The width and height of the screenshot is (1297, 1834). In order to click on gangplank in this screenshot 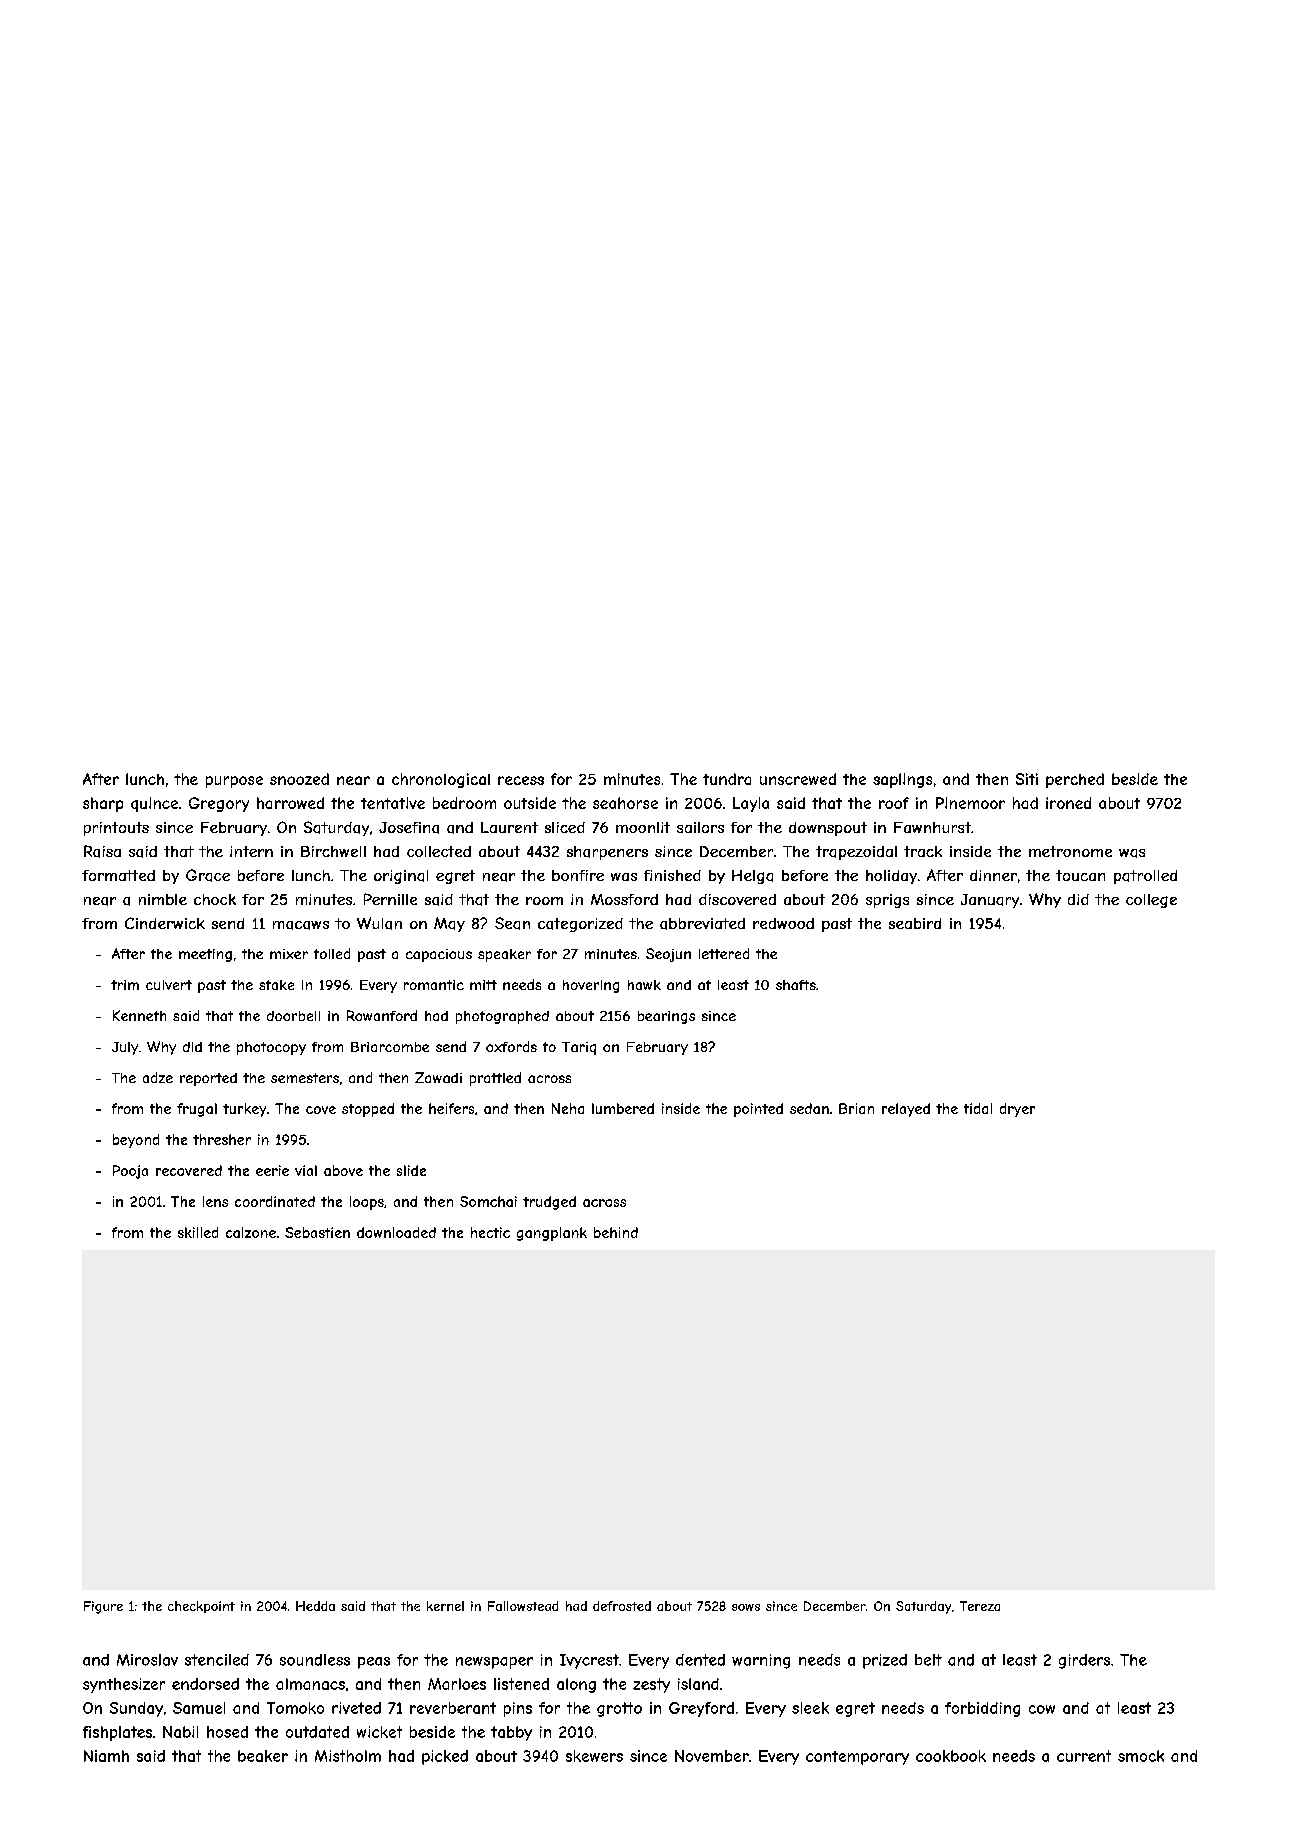, I will do `click(552, 1234)`.
